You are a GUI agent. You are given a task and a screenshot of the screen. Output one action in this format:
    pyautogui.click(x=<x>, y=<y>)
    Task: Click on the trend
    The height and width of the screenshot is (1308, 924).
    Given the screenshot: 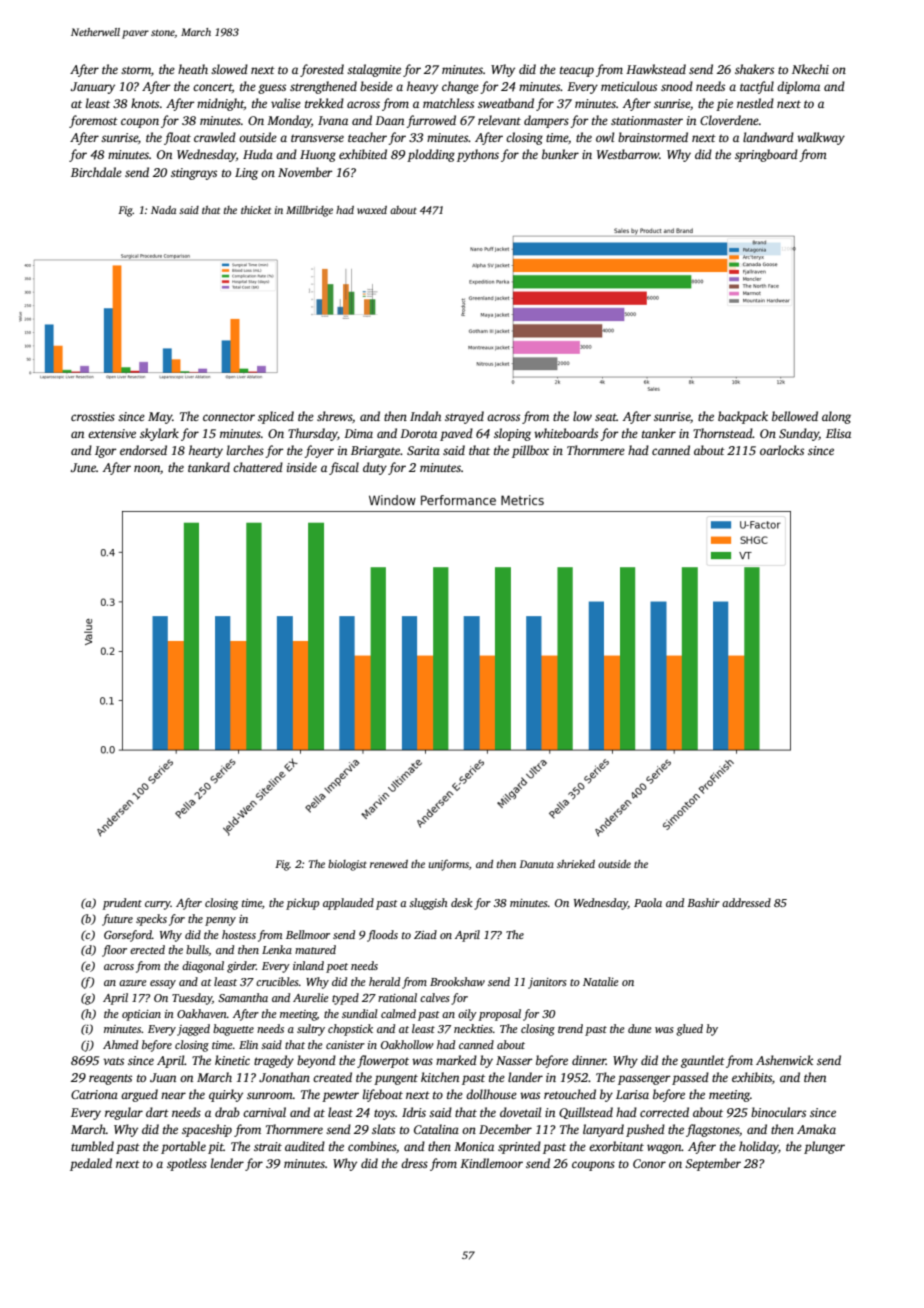 What is the action you would take?
    pyautogui.click(x=570, y=1028)
